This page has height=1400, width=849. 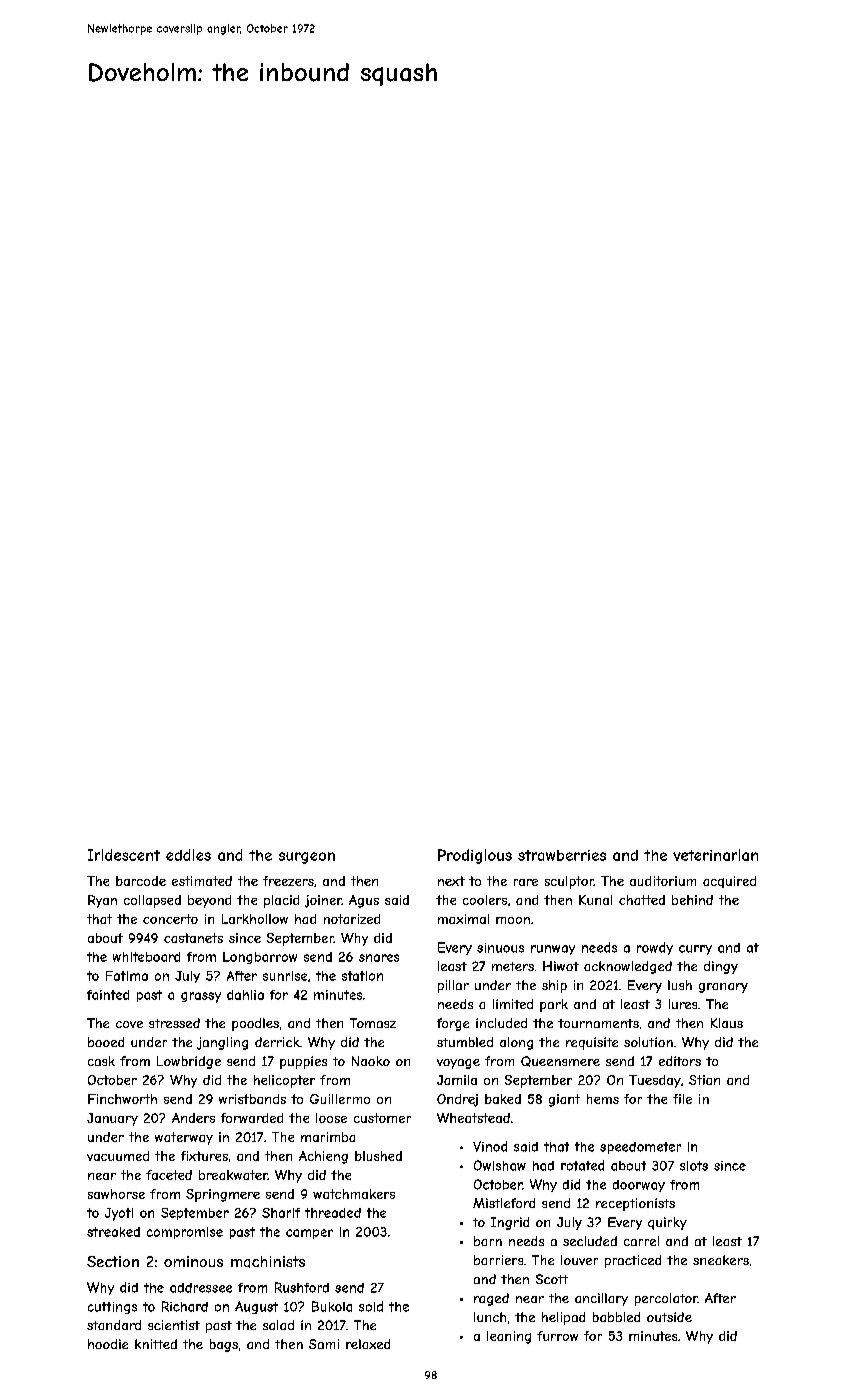 What do you see at coordinates (281, 901) in the page?
I see `placid` at bounding box center [281, 901].
